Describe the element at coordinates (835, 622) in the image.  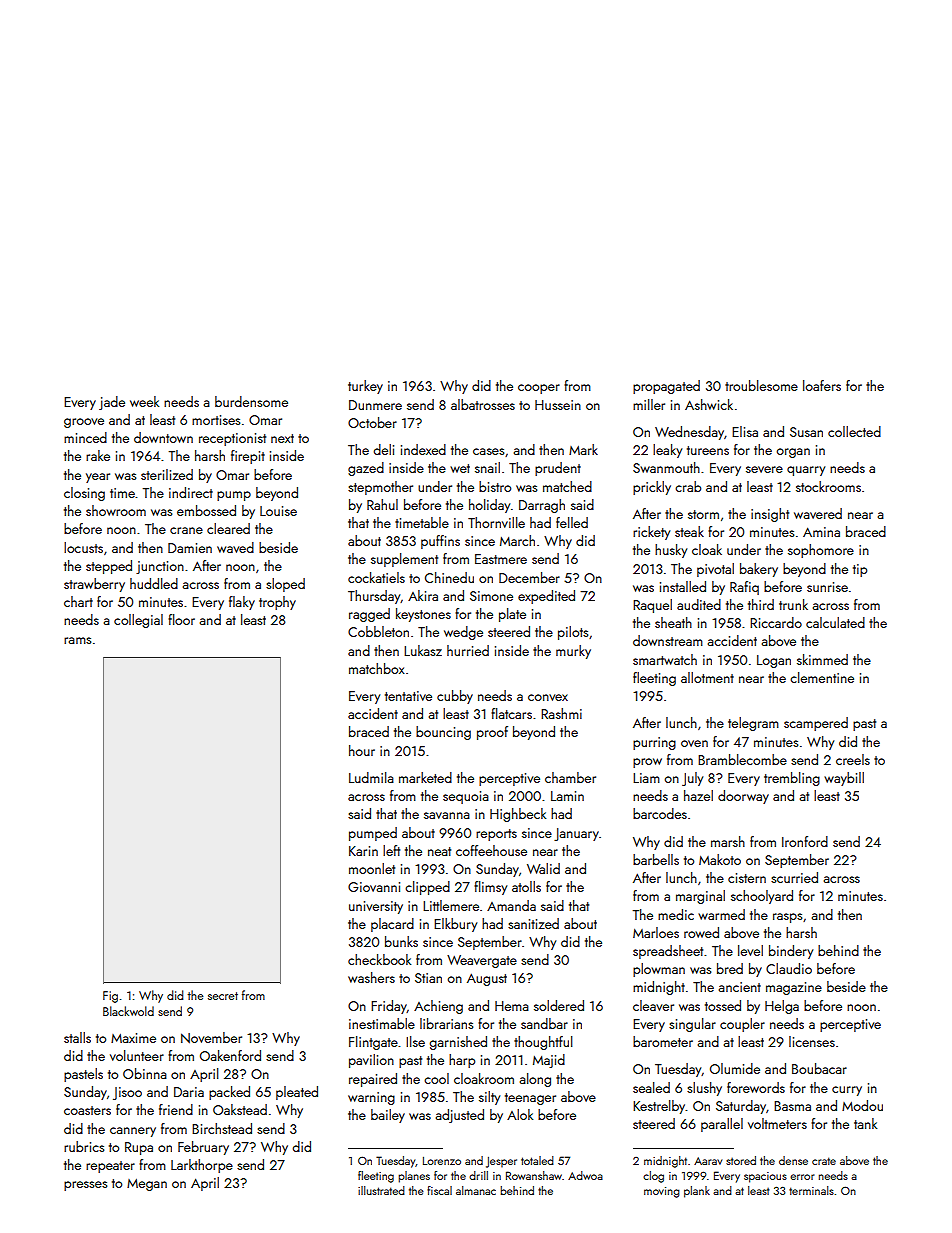
I see `calculated` at that location.
